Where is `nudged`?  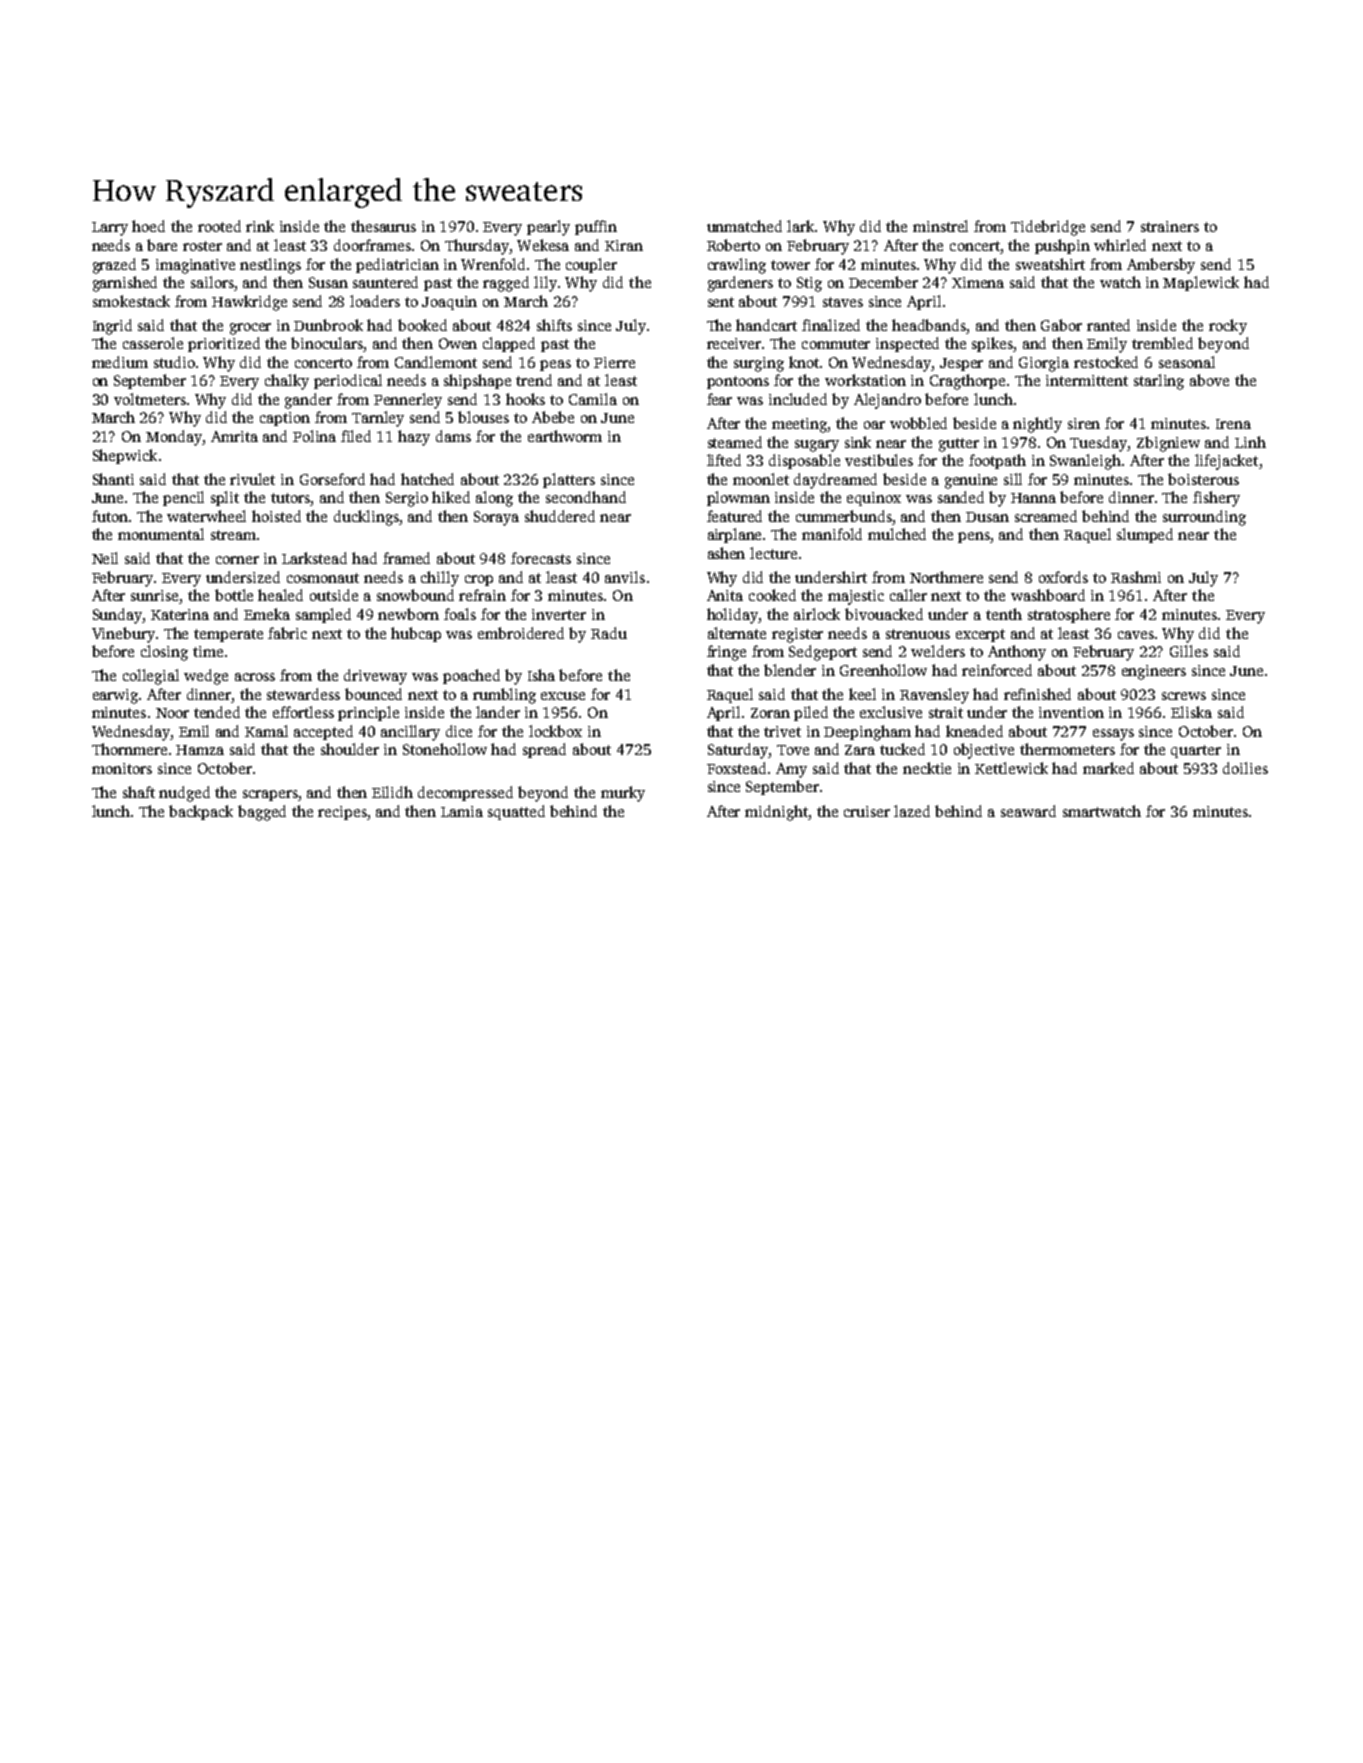 nudged is located at coordinates (184, 794).
